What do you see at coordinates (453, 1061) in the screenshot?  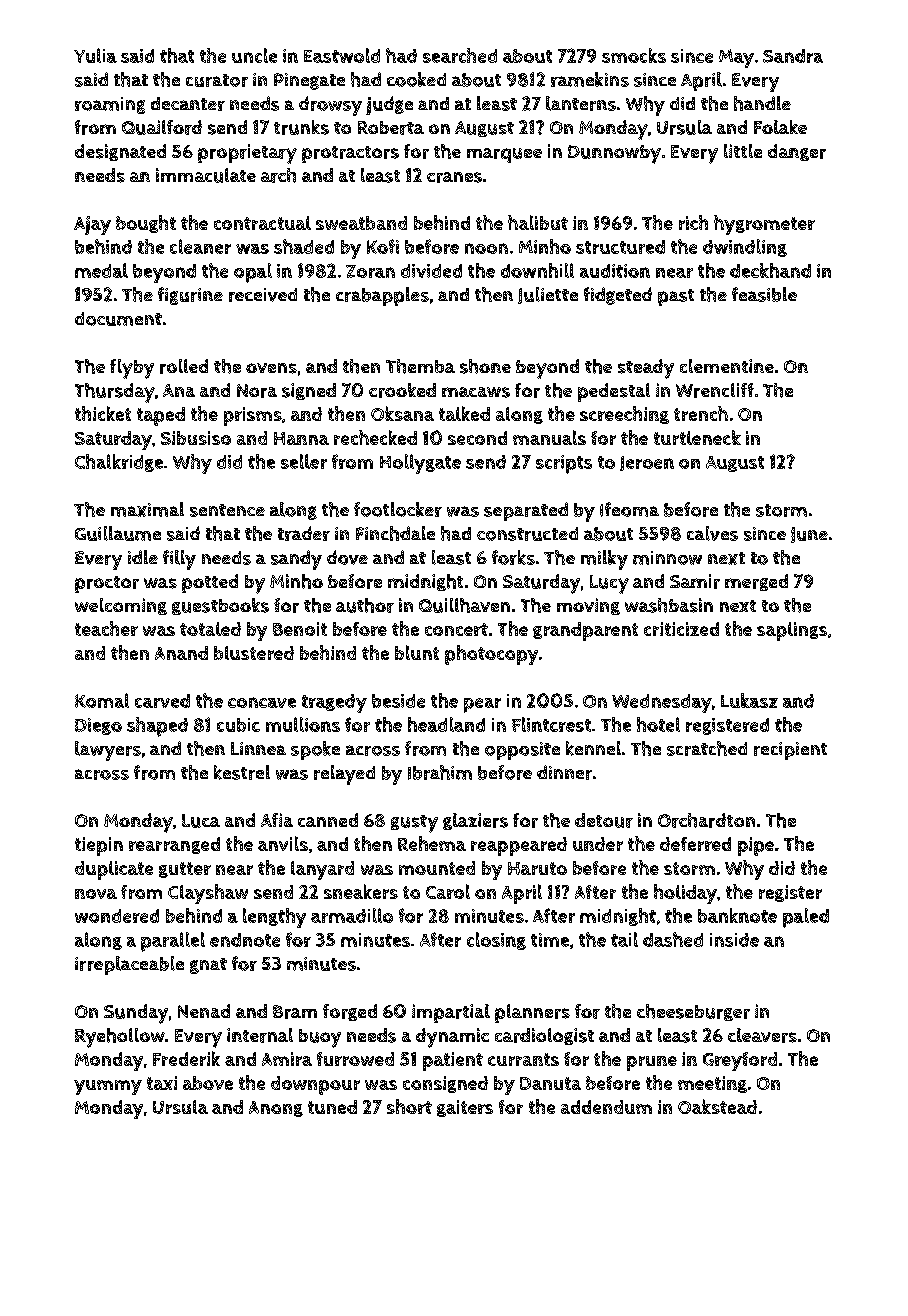 I see `patient` at bounding box center [453, 1061].
